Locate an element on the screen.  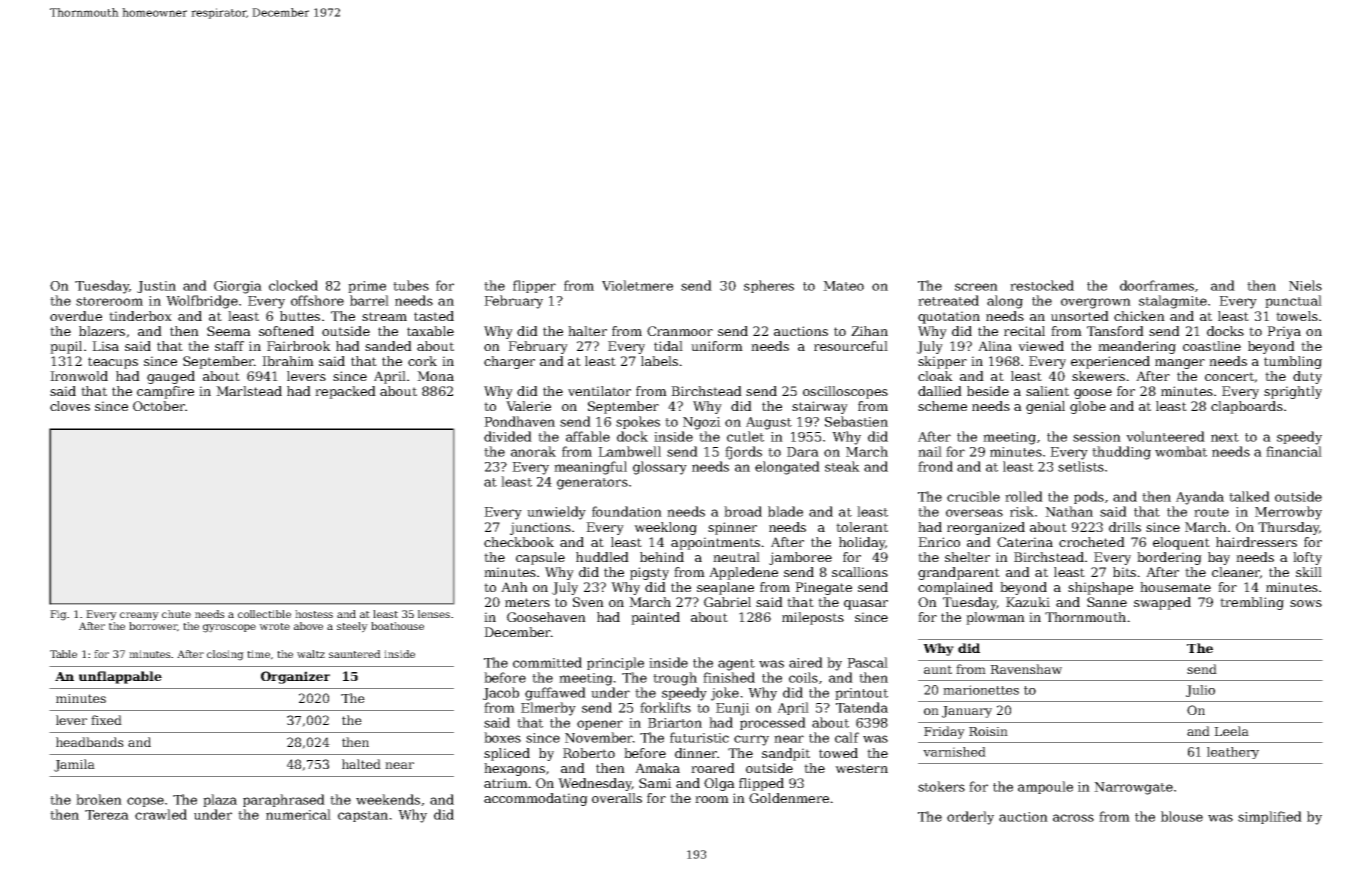
swapped is located at coordinates (1162, 603).
